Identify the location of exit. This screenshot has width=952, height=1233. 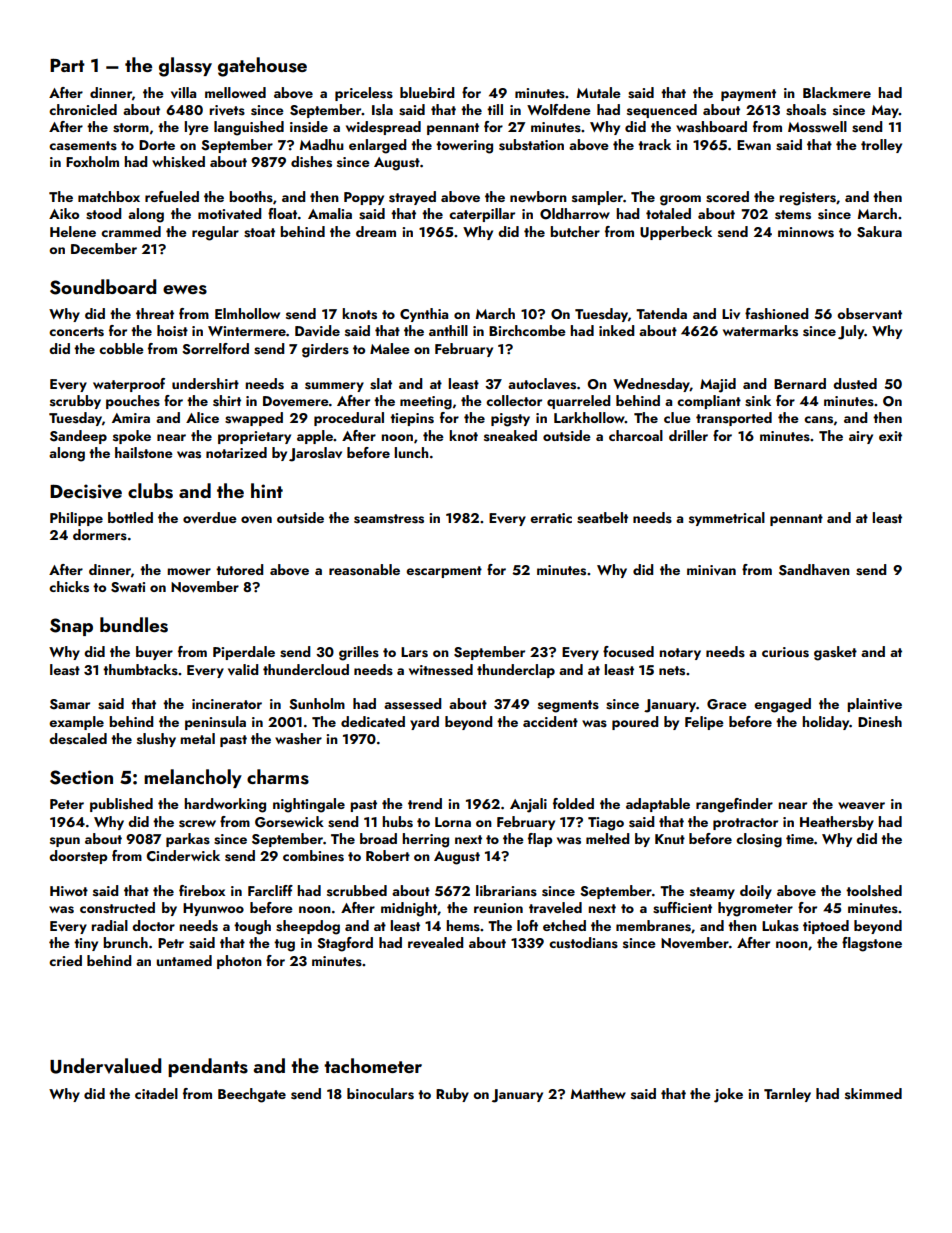
(890, 436).
